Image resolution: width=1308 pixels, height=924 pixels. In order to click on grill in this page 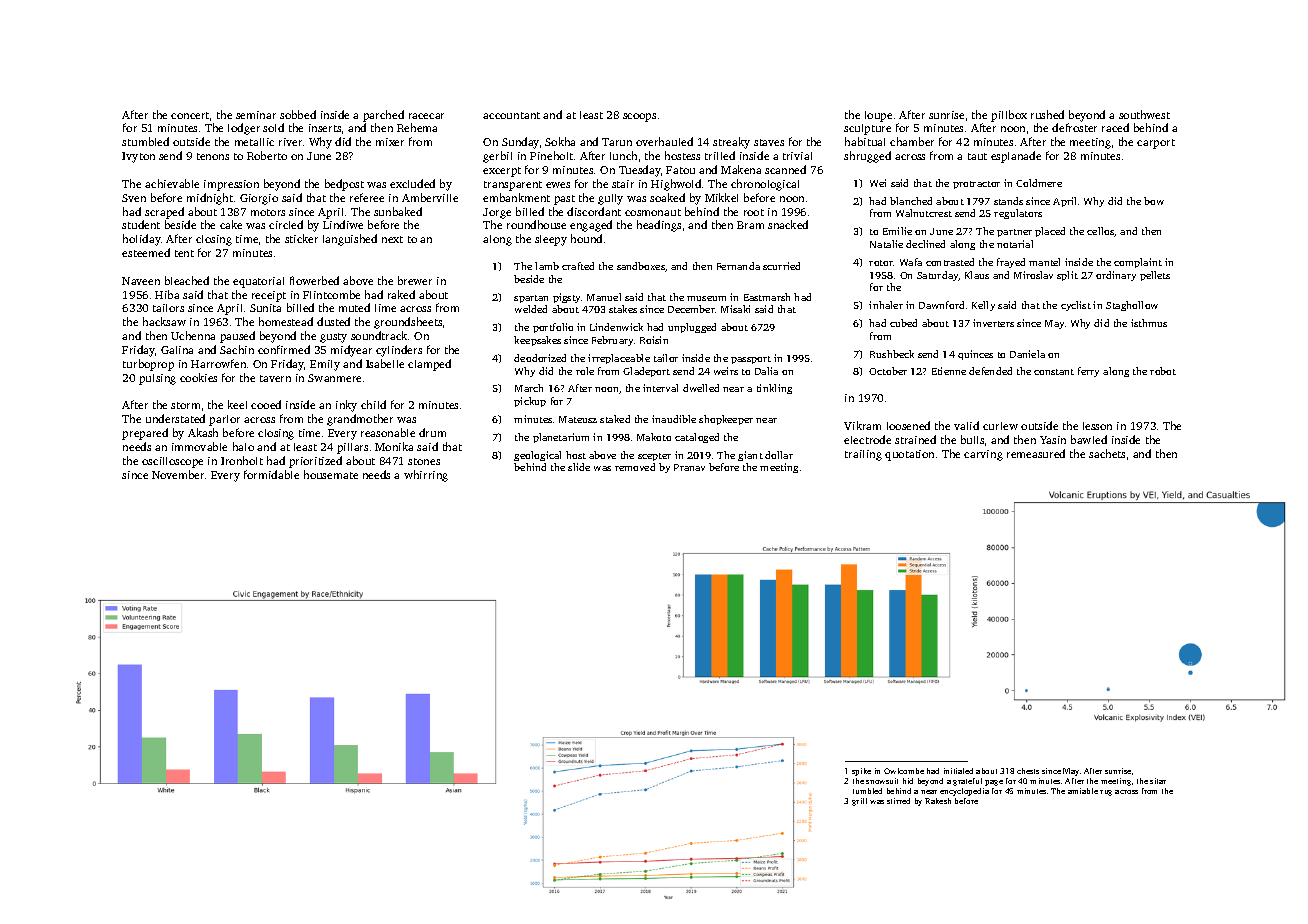, I will do `click(859, 802)`.
